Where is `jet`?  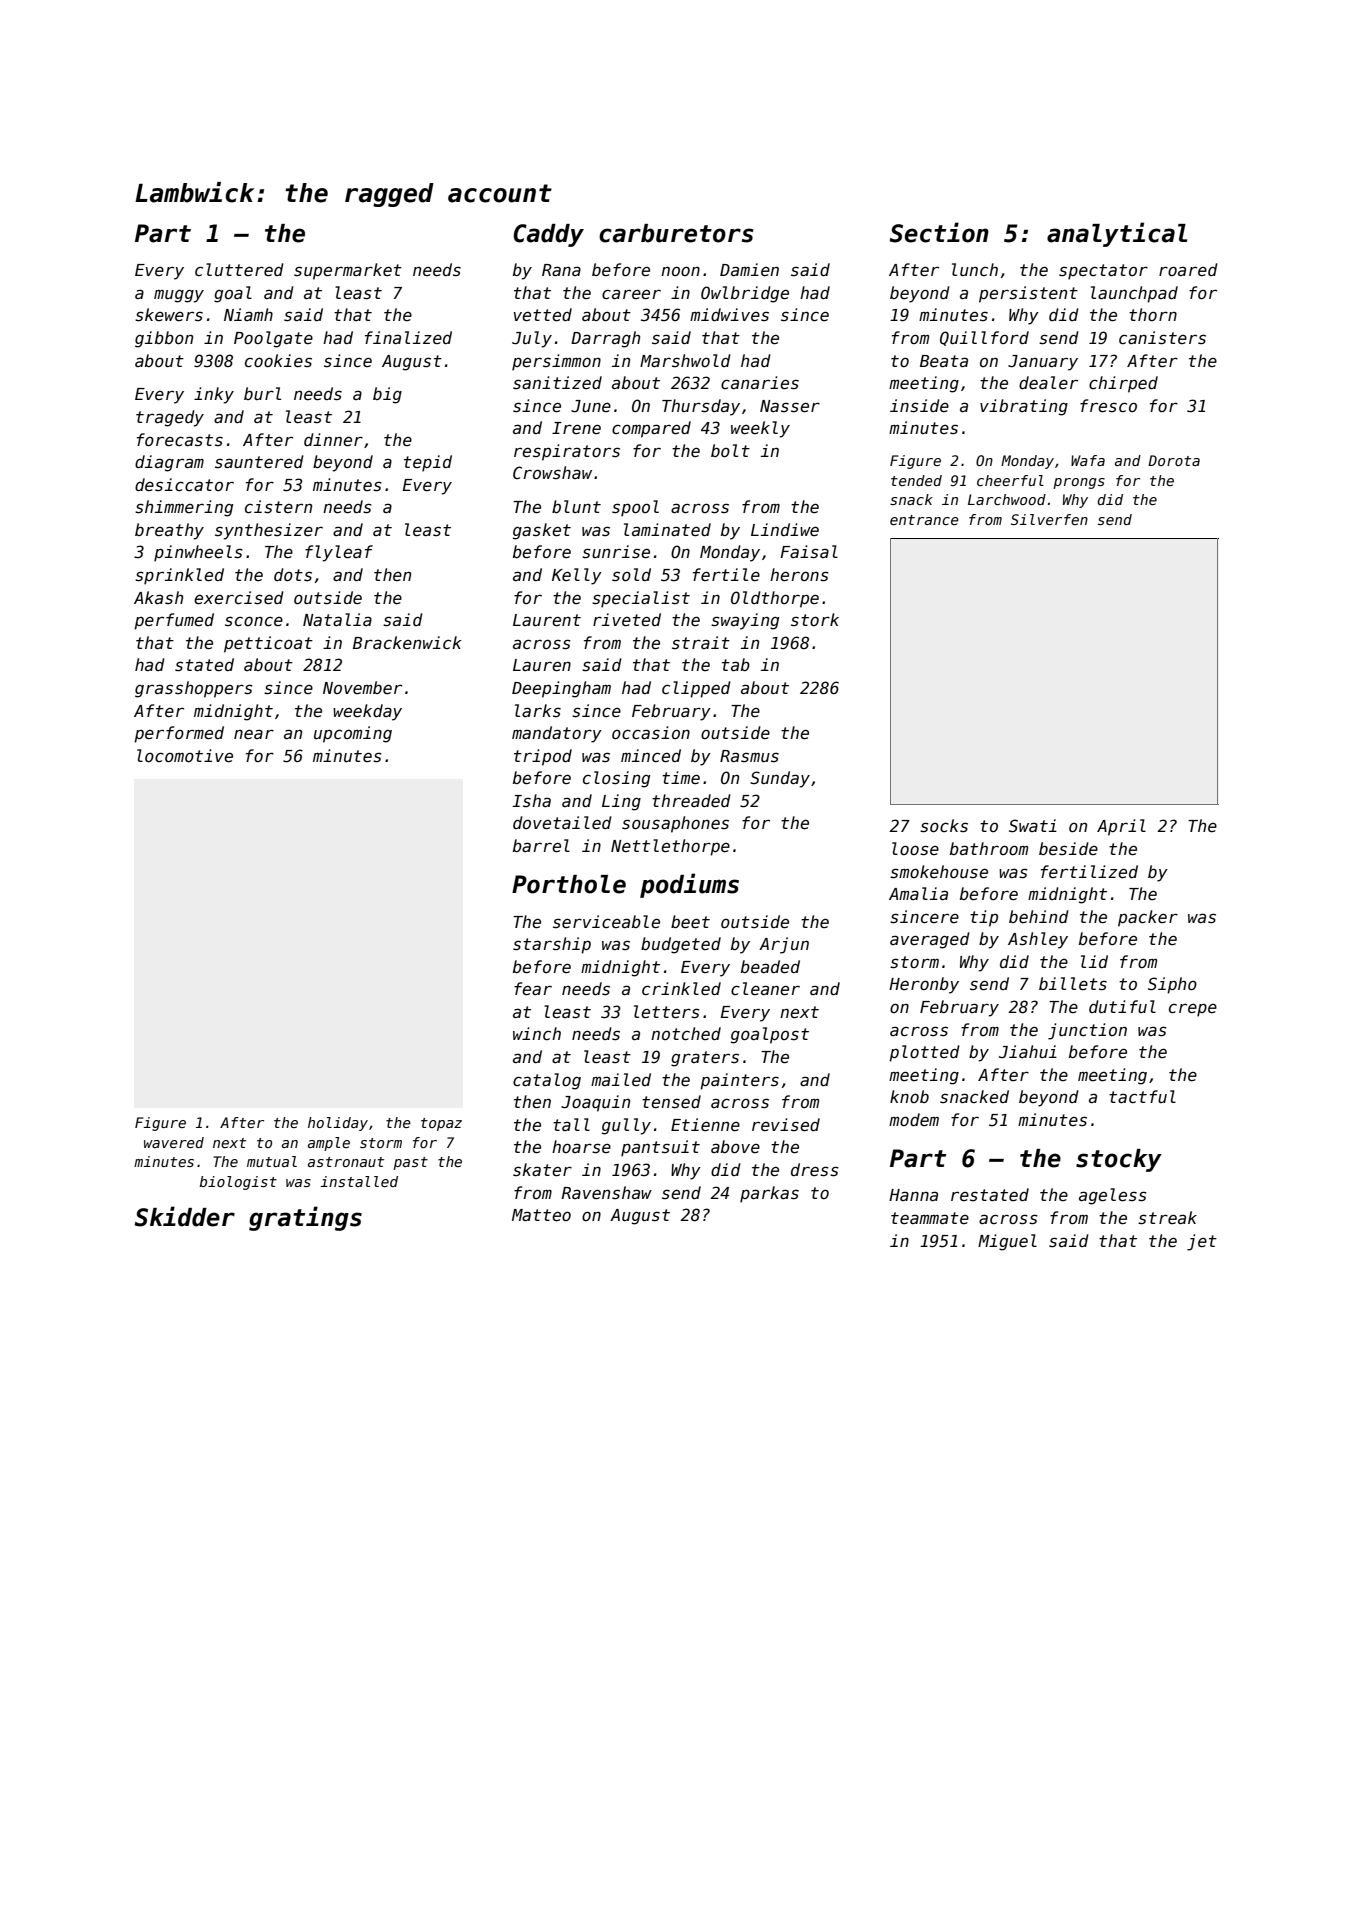 jet is located at coordinates (1202, 1242).
